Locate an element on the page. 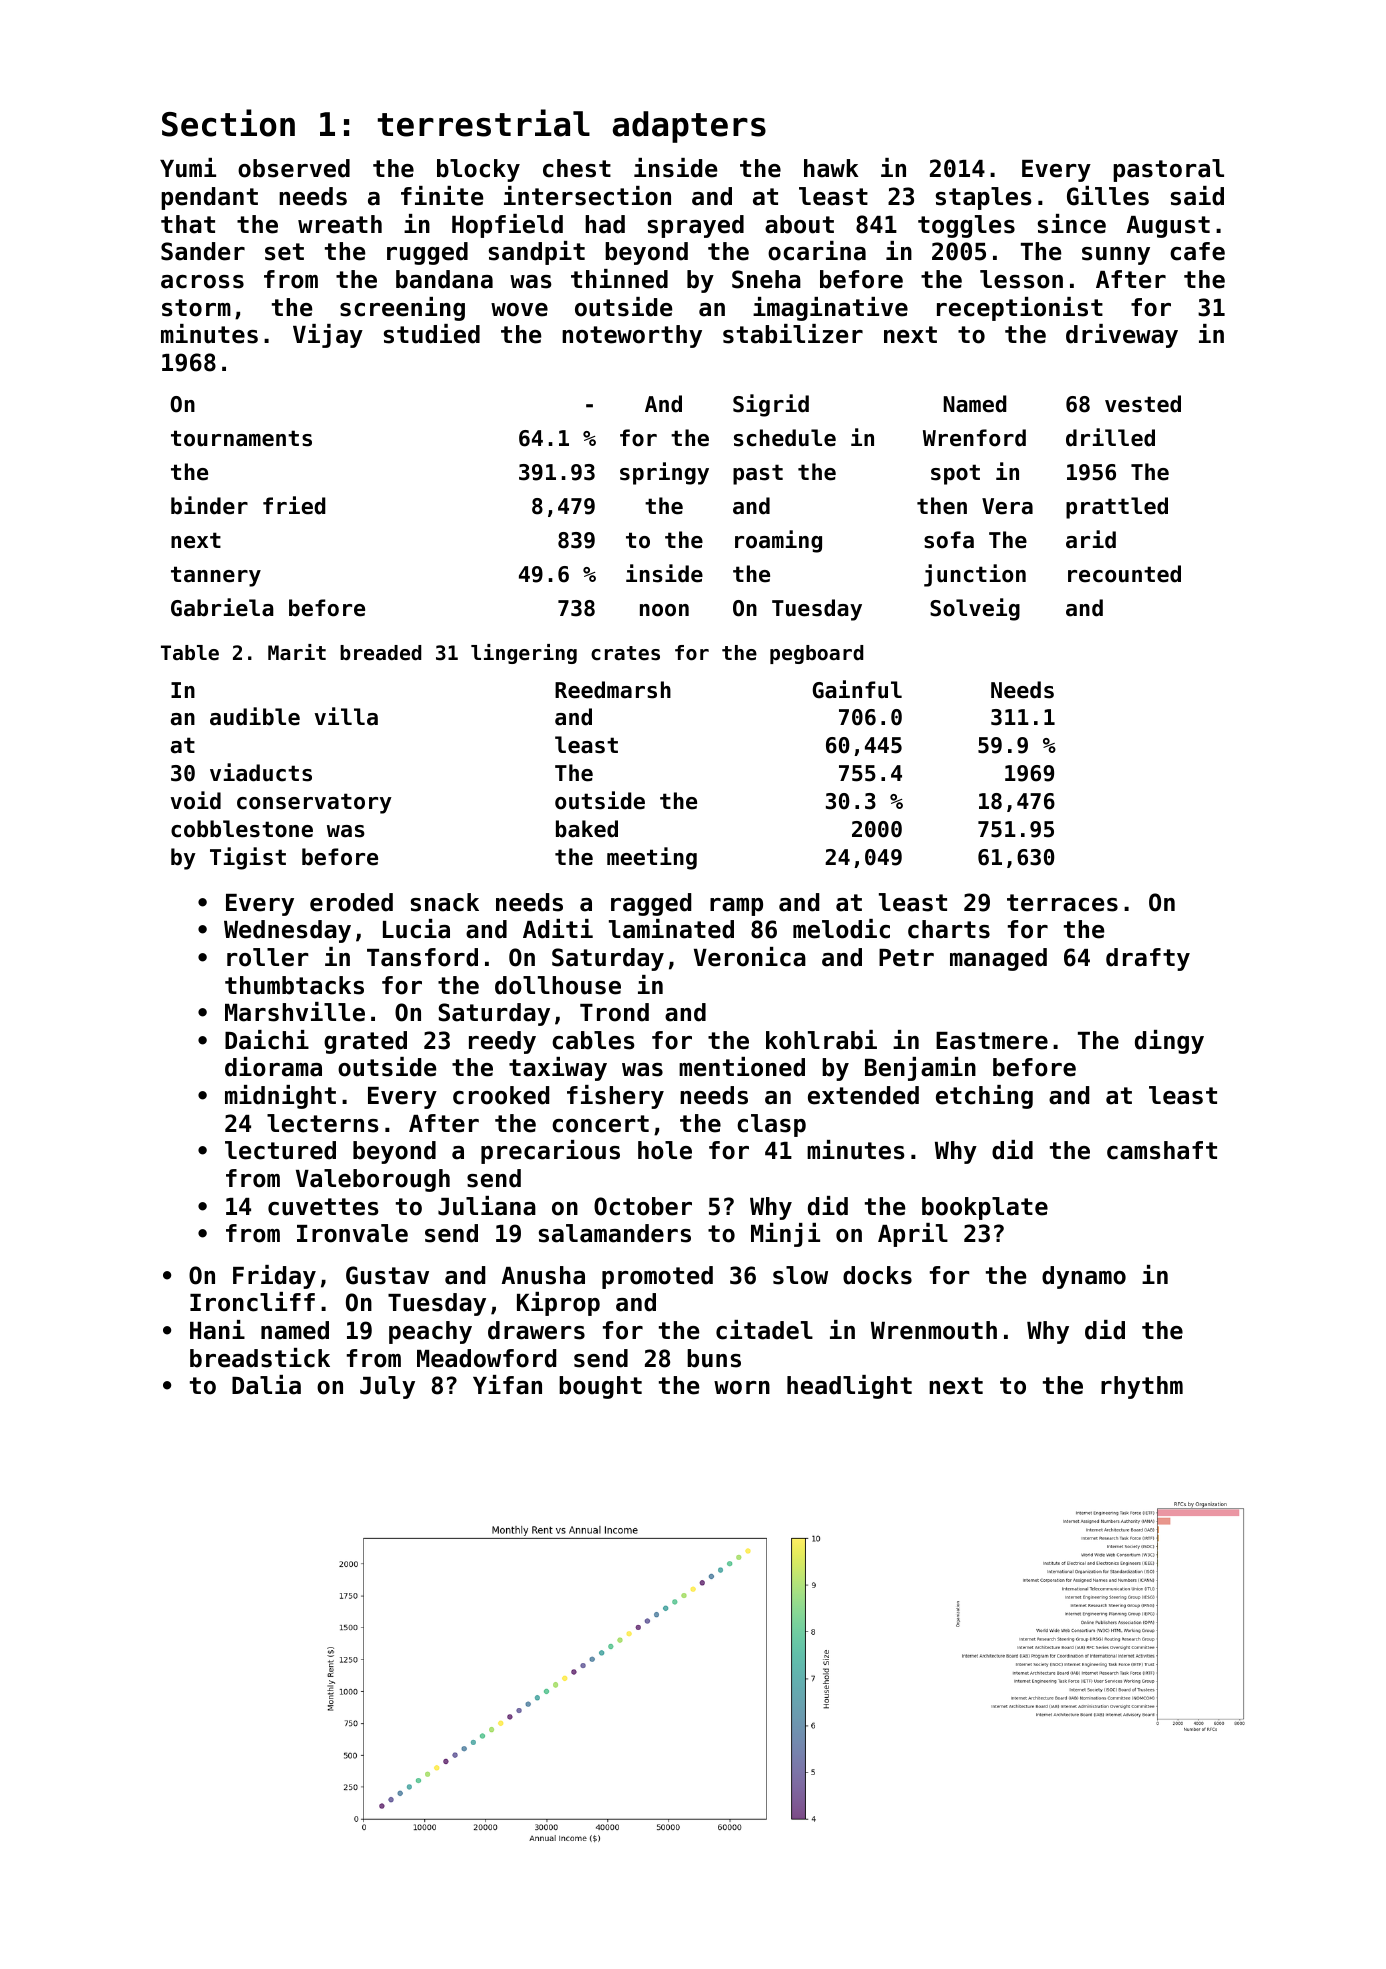 This page has height=1969, width=1386. vested is located at coordinates (1143, 404).
